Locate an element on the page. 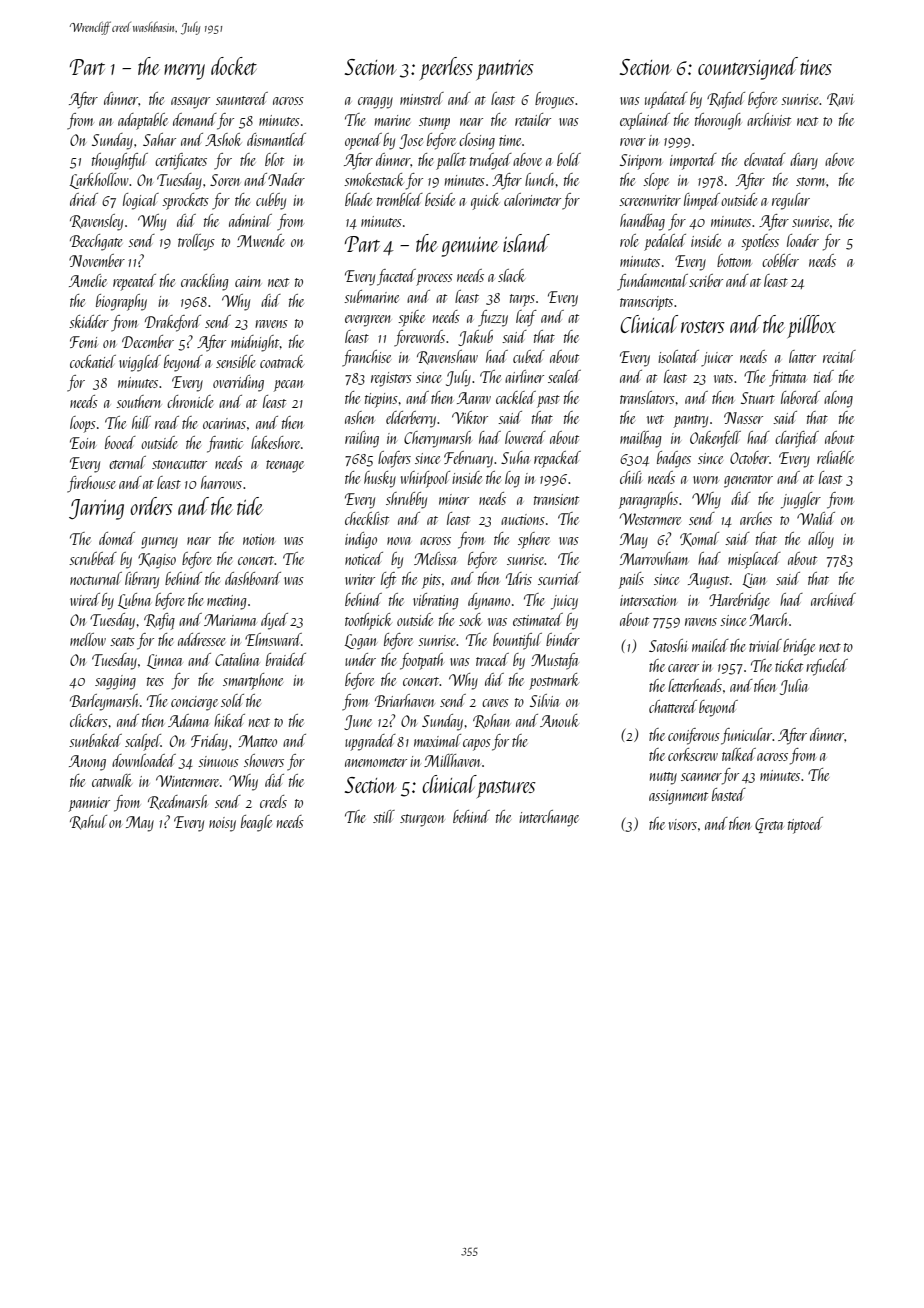  Reedmarsh is located at coordinates (178, 802).
